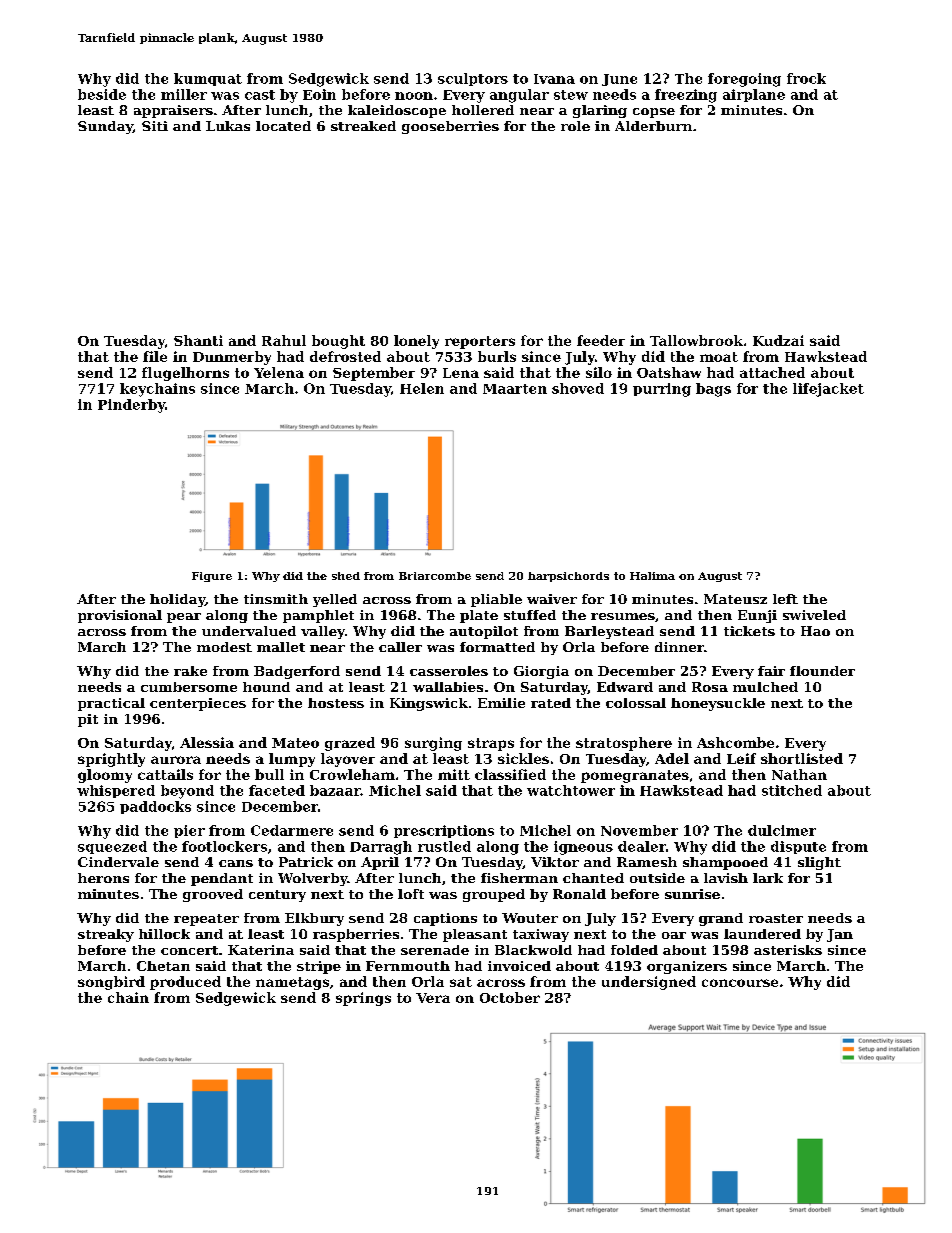  Describe the element at coordinates (207, 742) in the screenshot. I see `Alessia` at that location.
